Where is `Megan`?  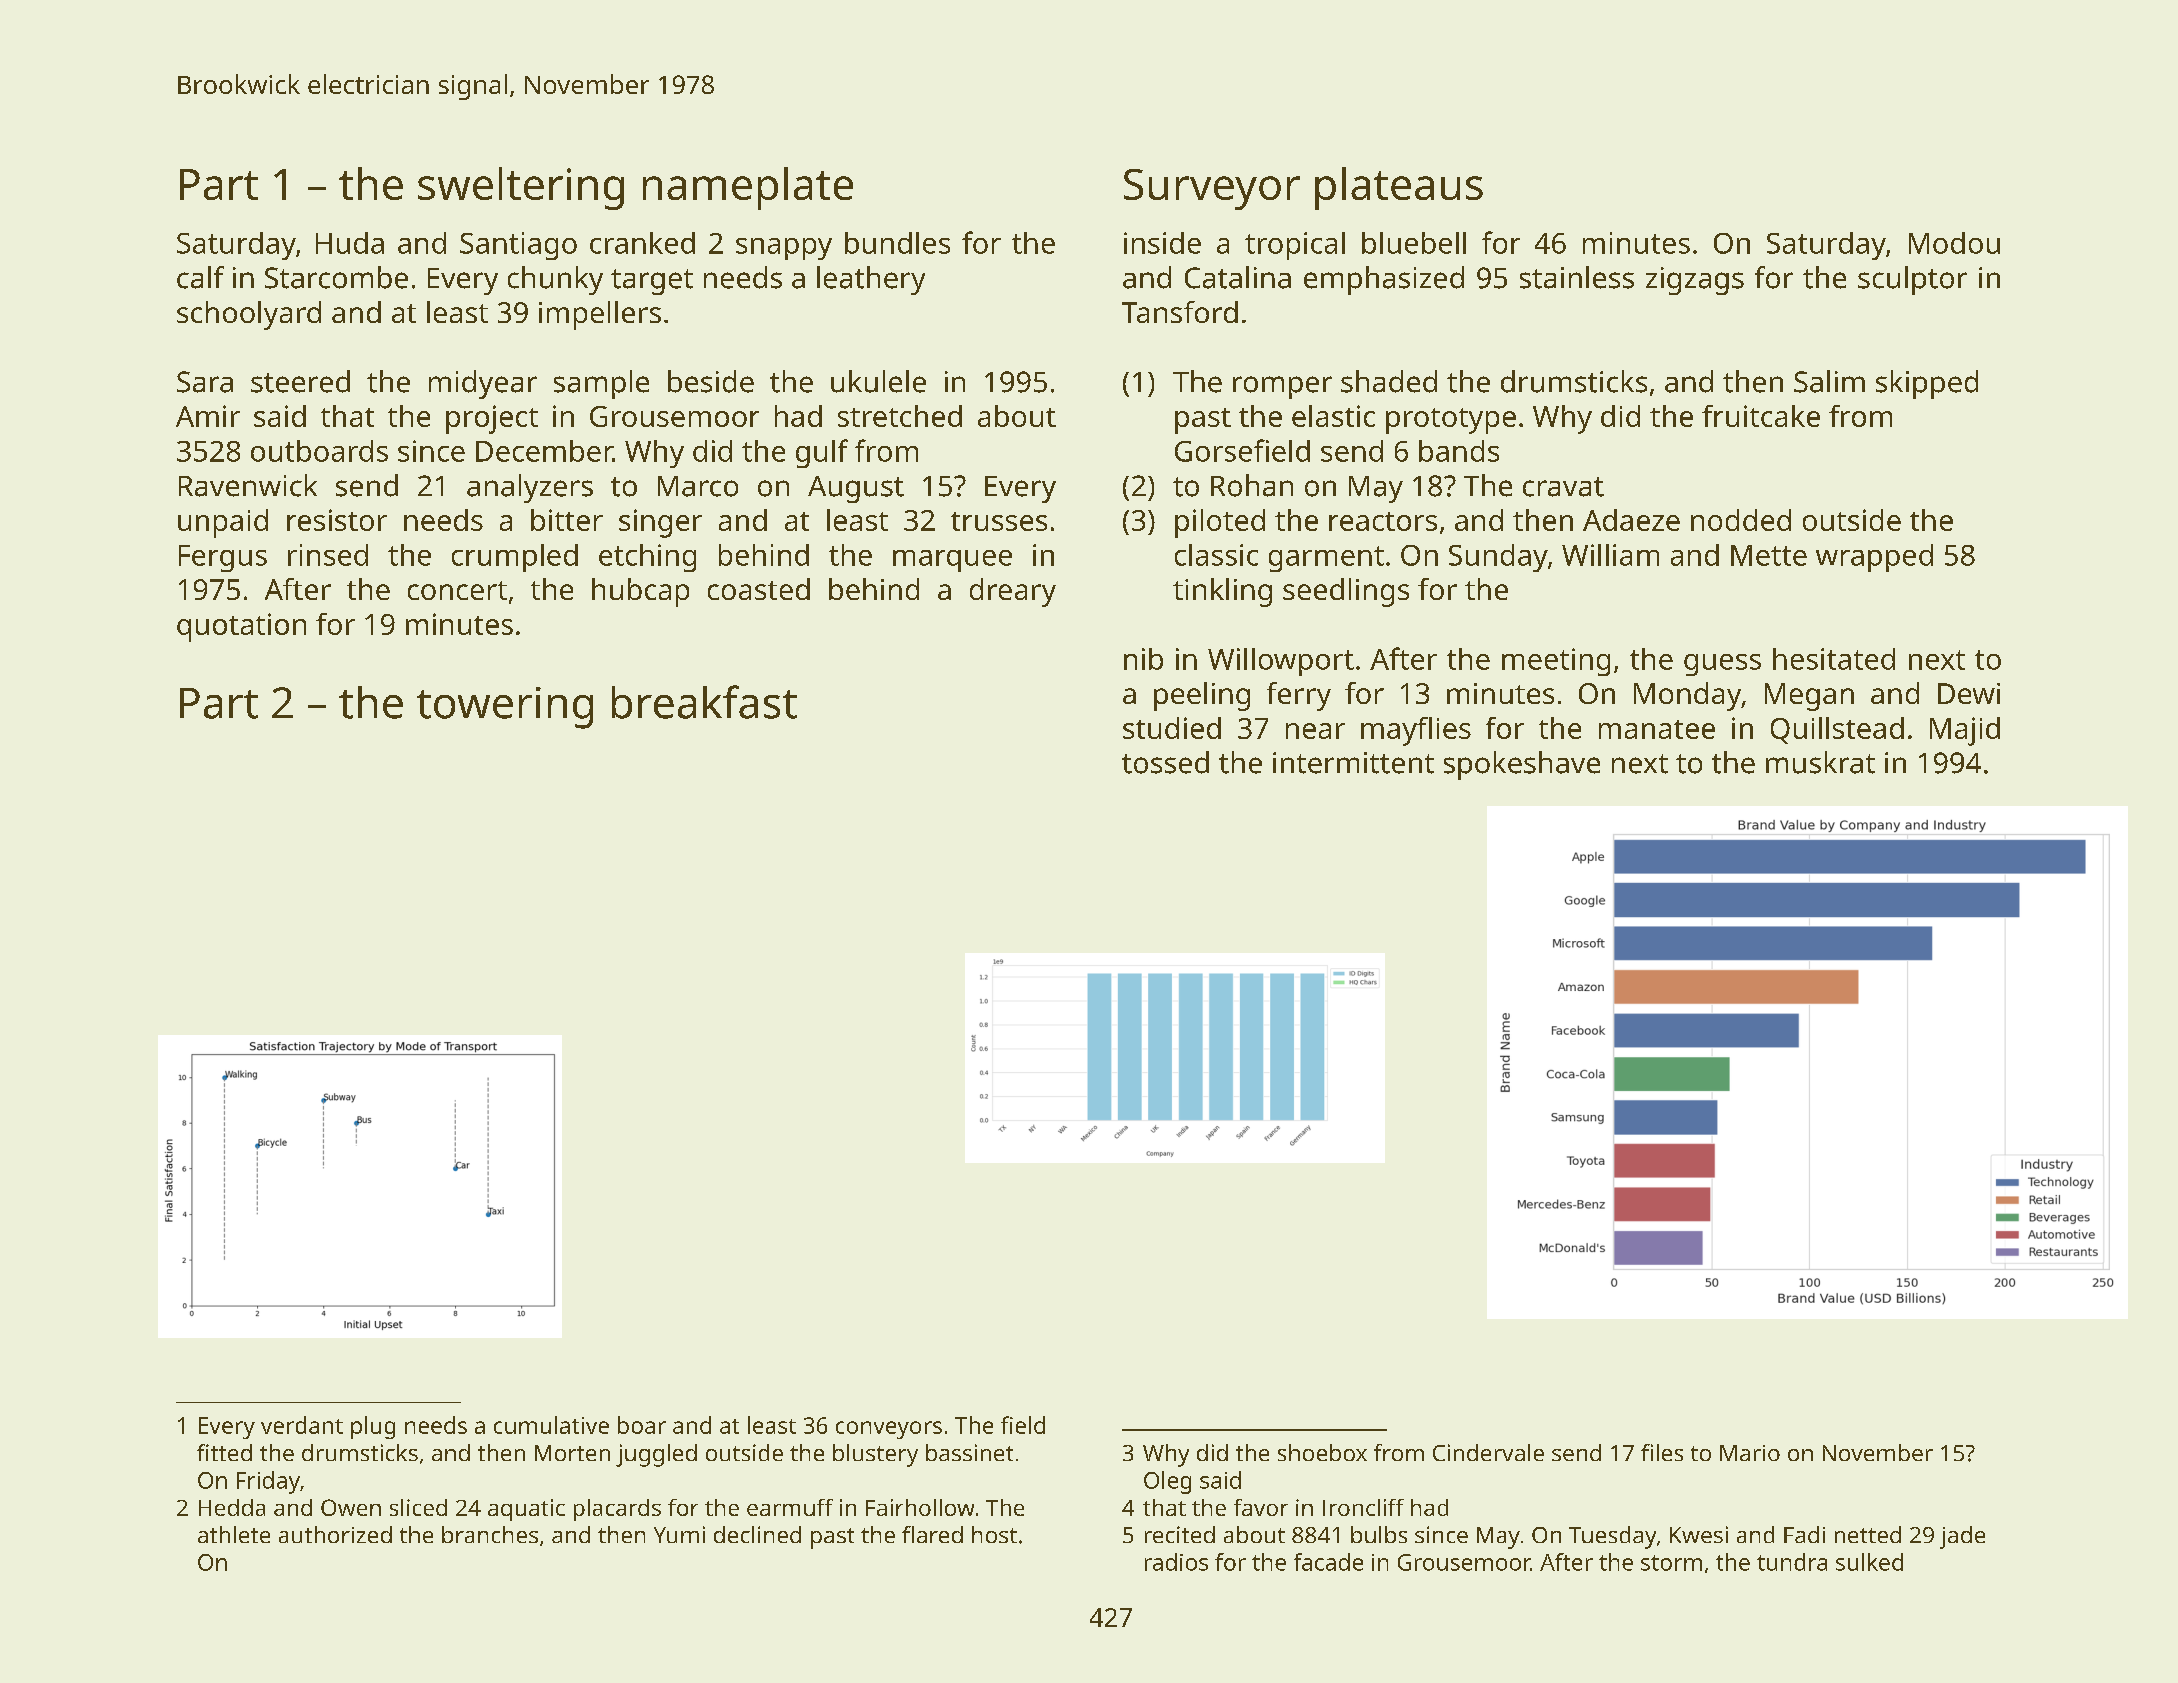 Megan is located at coordinates (1809, 697).
